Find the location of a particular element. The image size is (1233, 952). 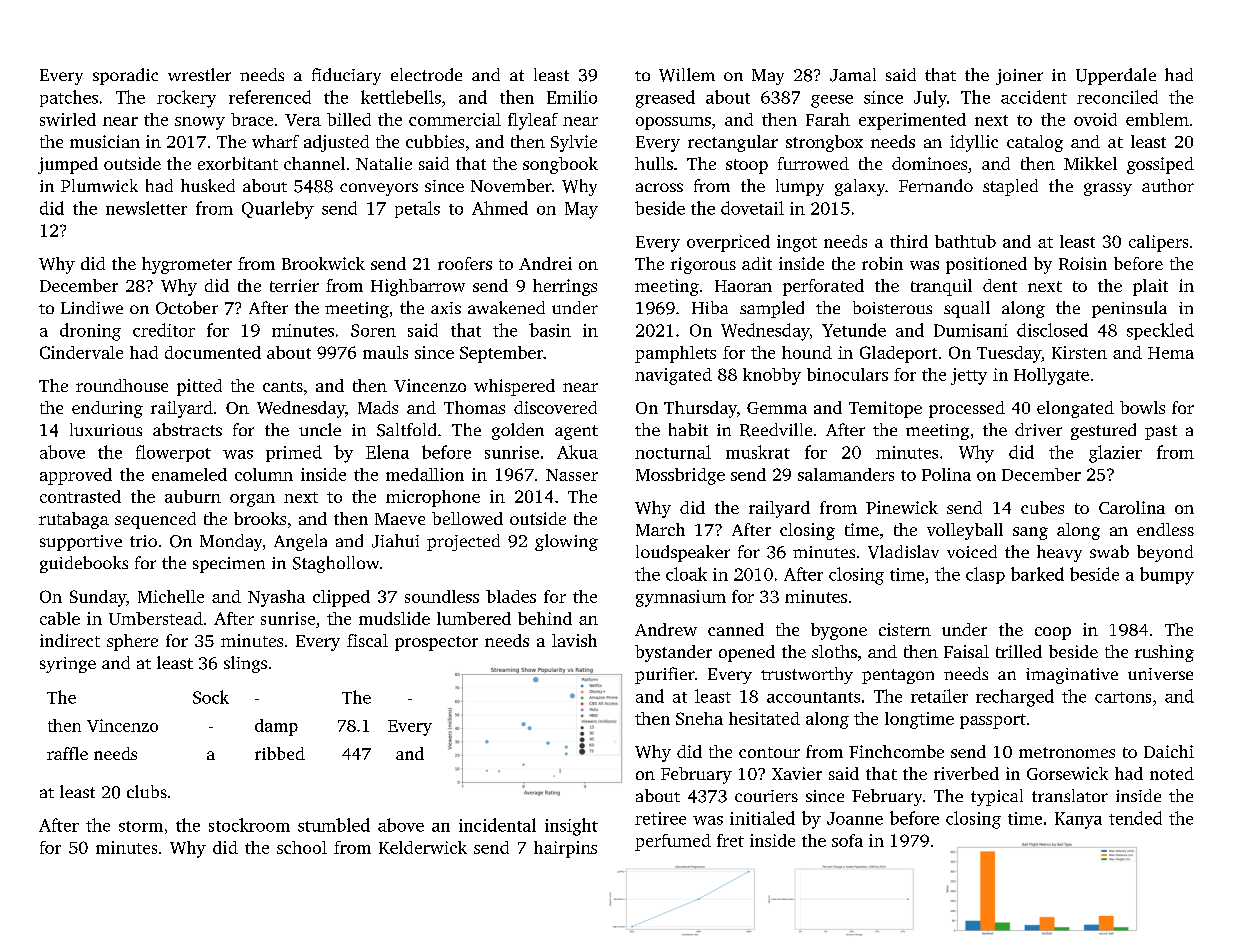

stoop is located at coordinates (747, 166).
